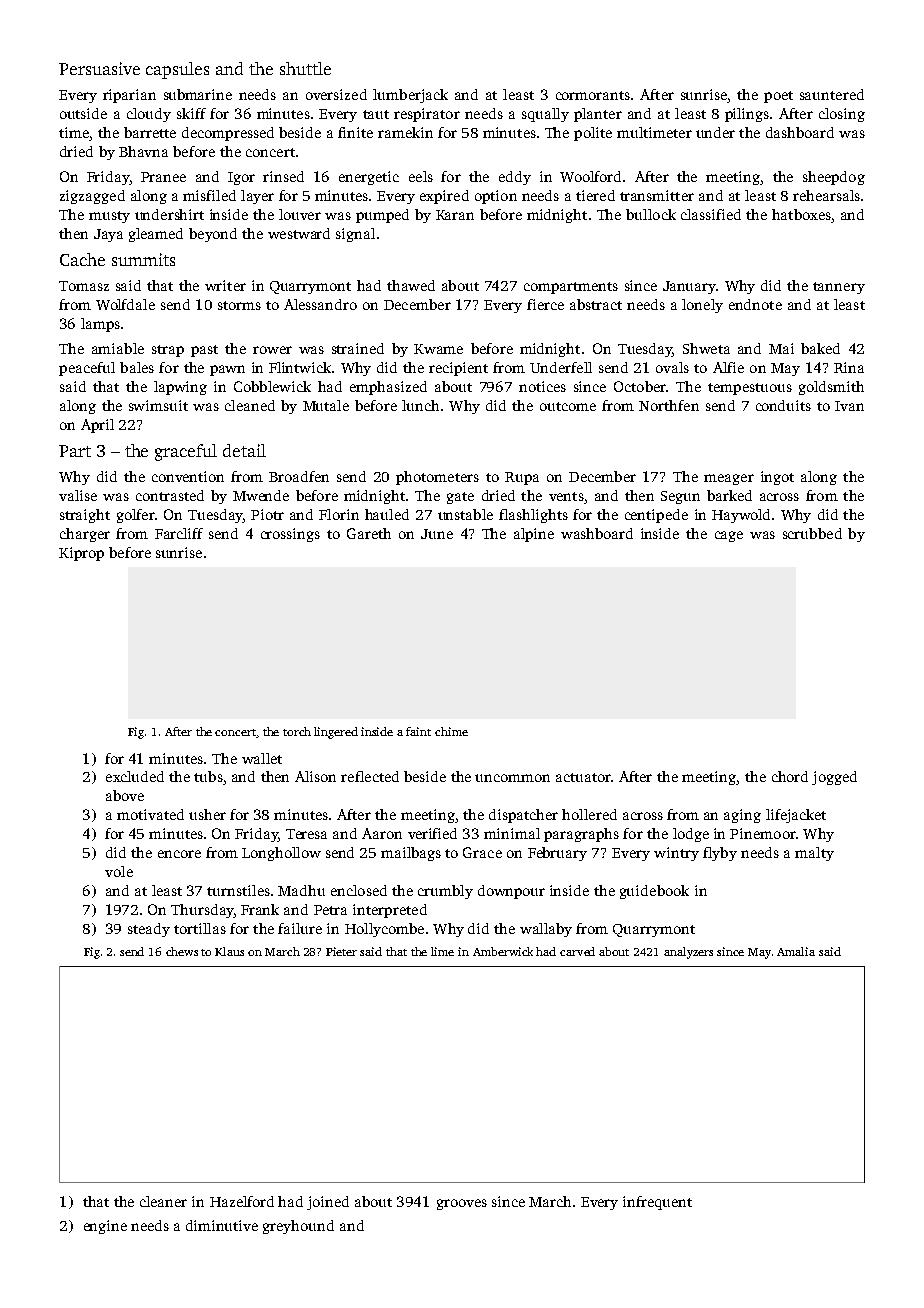 The height and width of the document is (1308, 924). What do you see at coordinates (297, 731) in the document?
I see `torch` at bounding box center [297, 731].
